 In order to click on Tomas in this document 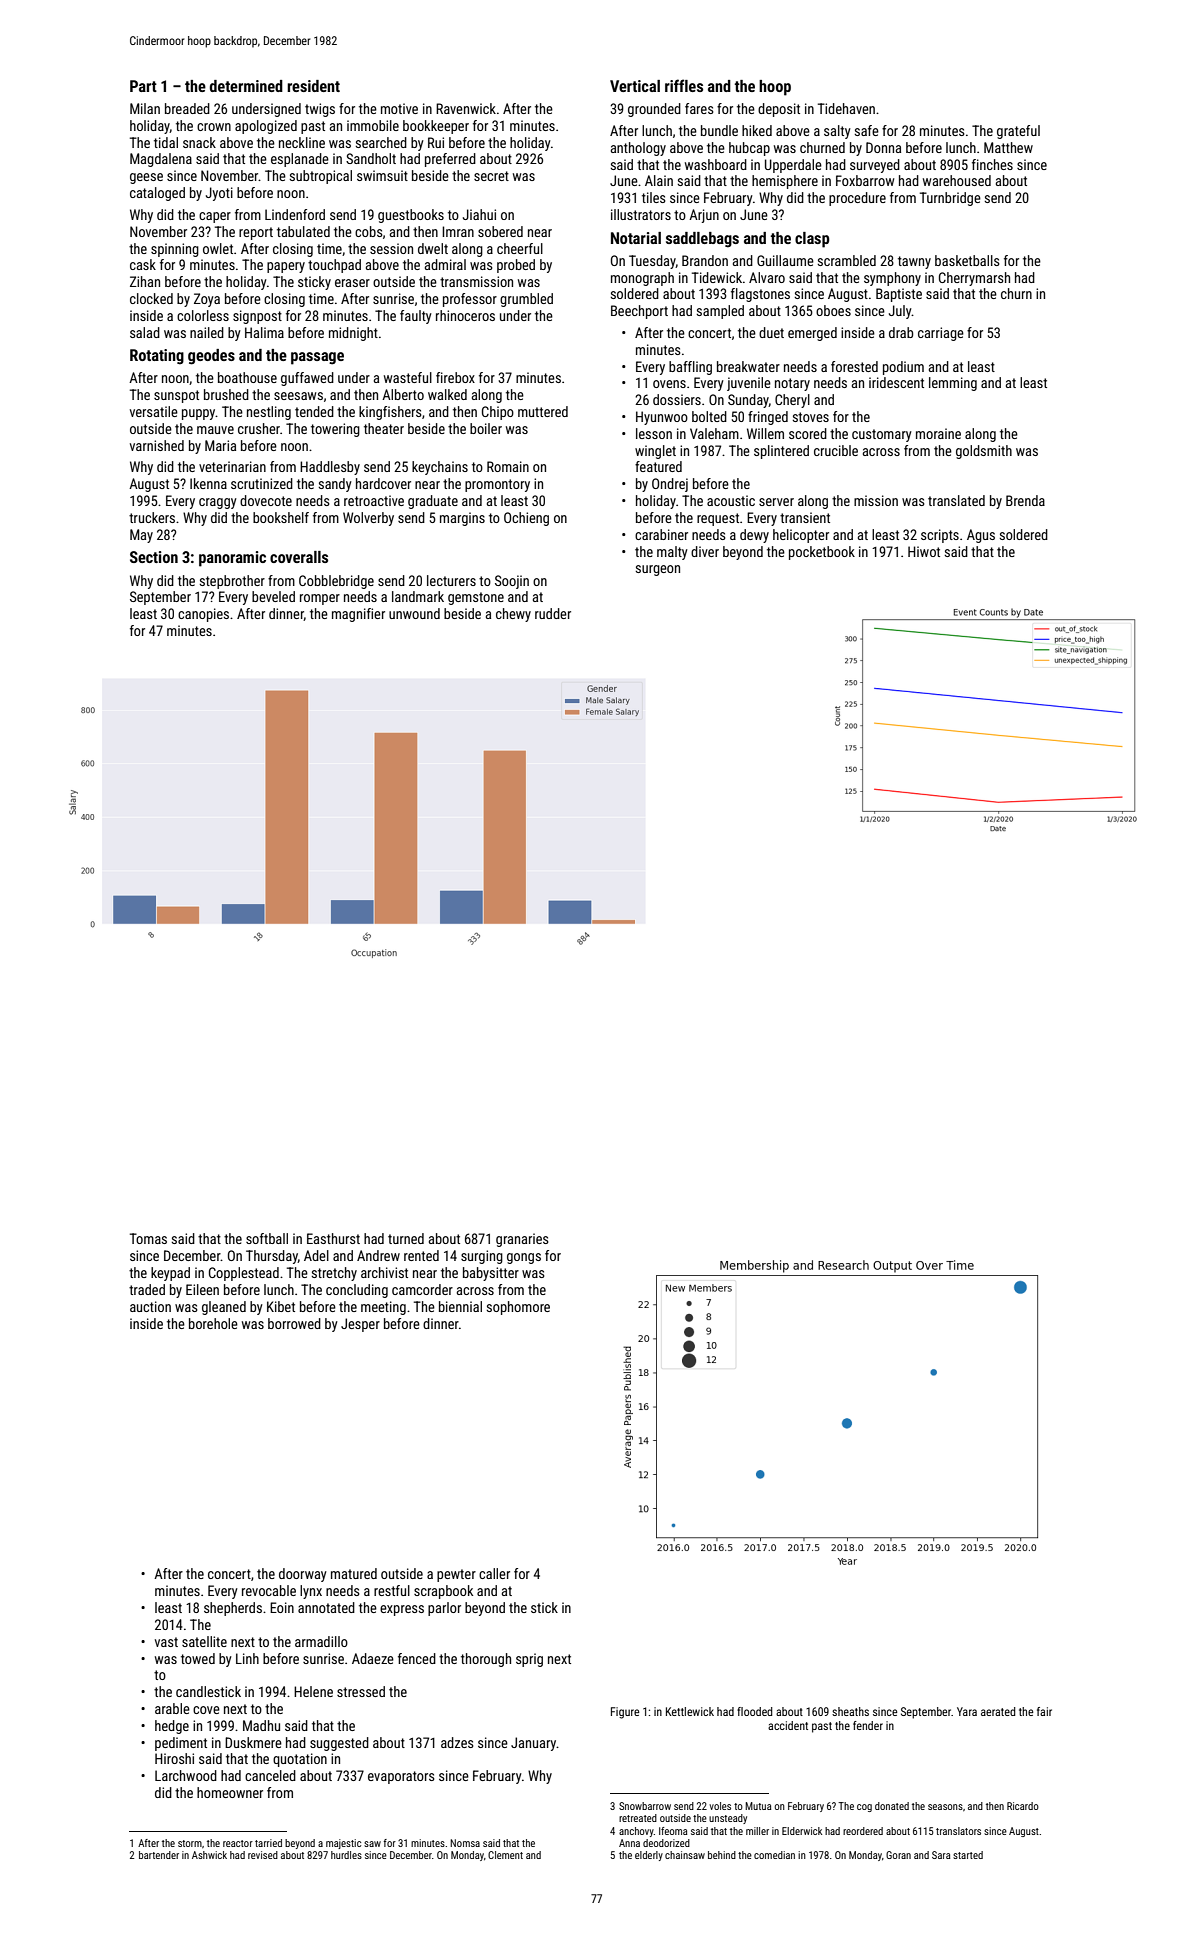, I will do `click(148, 1238)`.
